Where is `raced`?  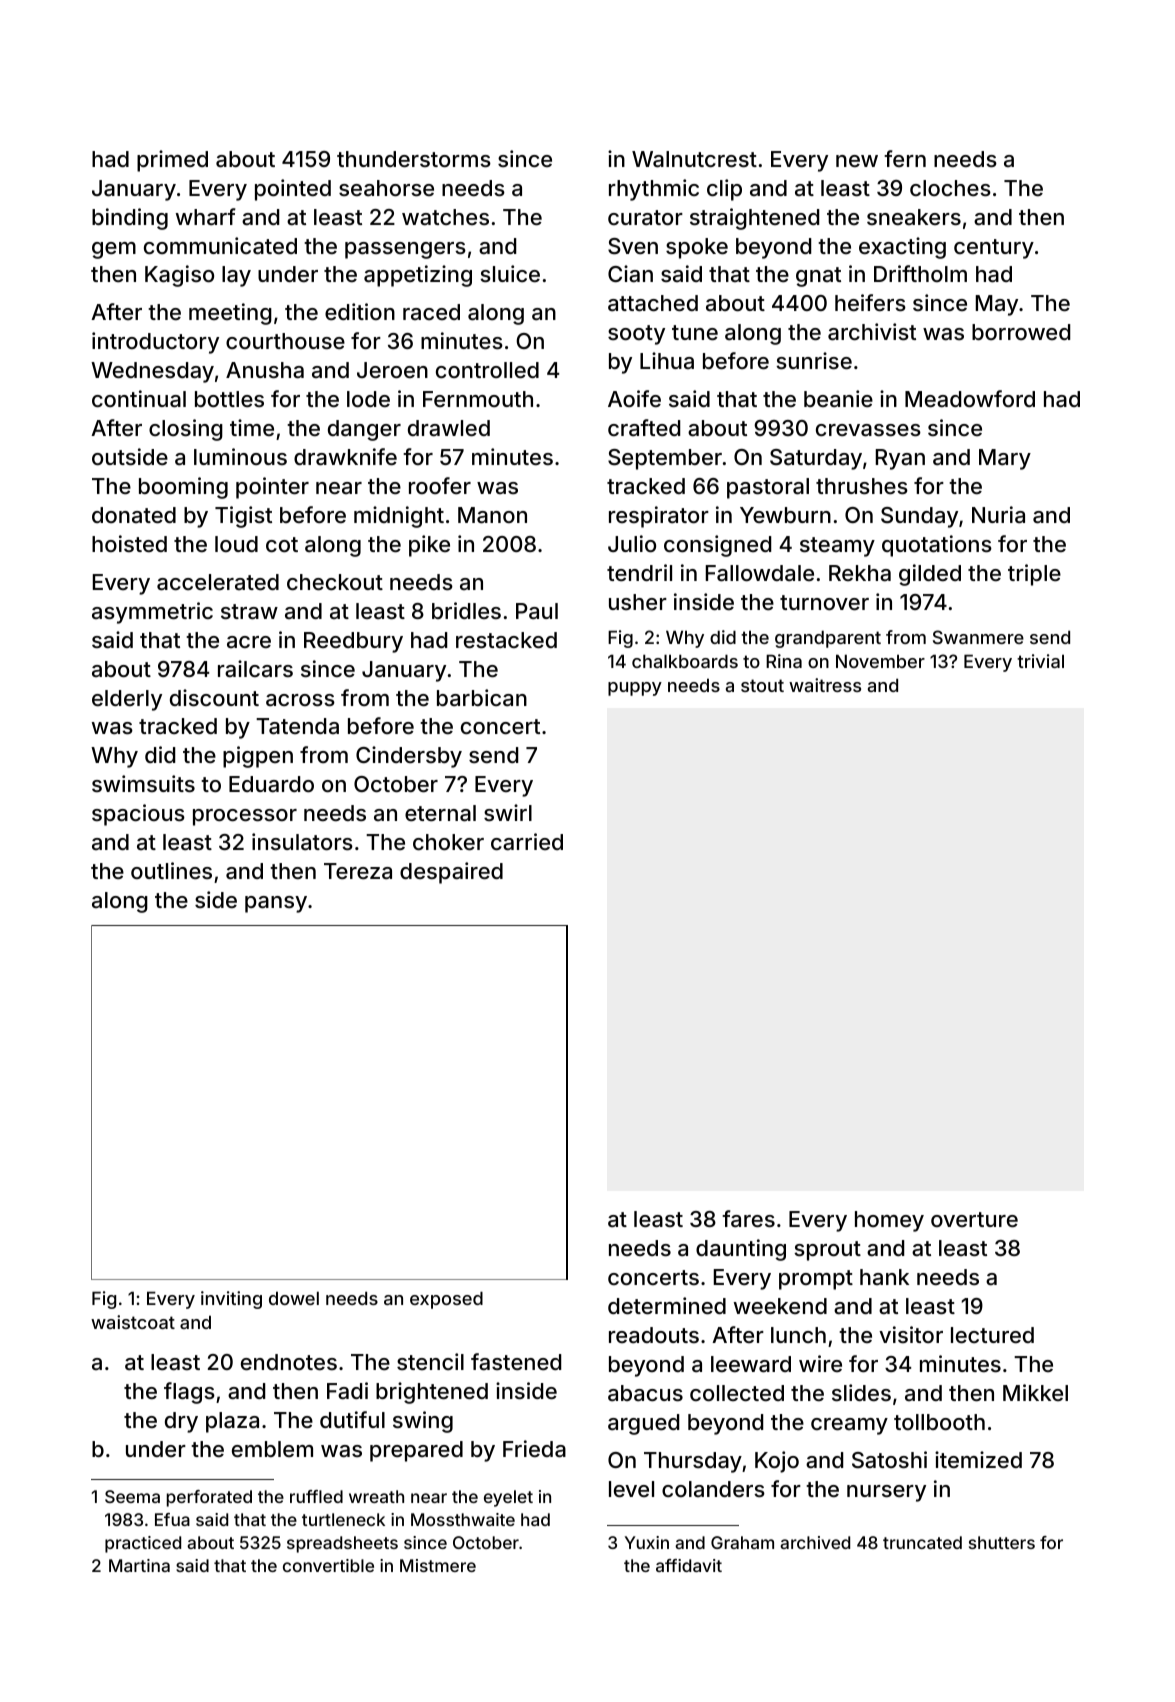 raced is located at coordinates (431, 312).
